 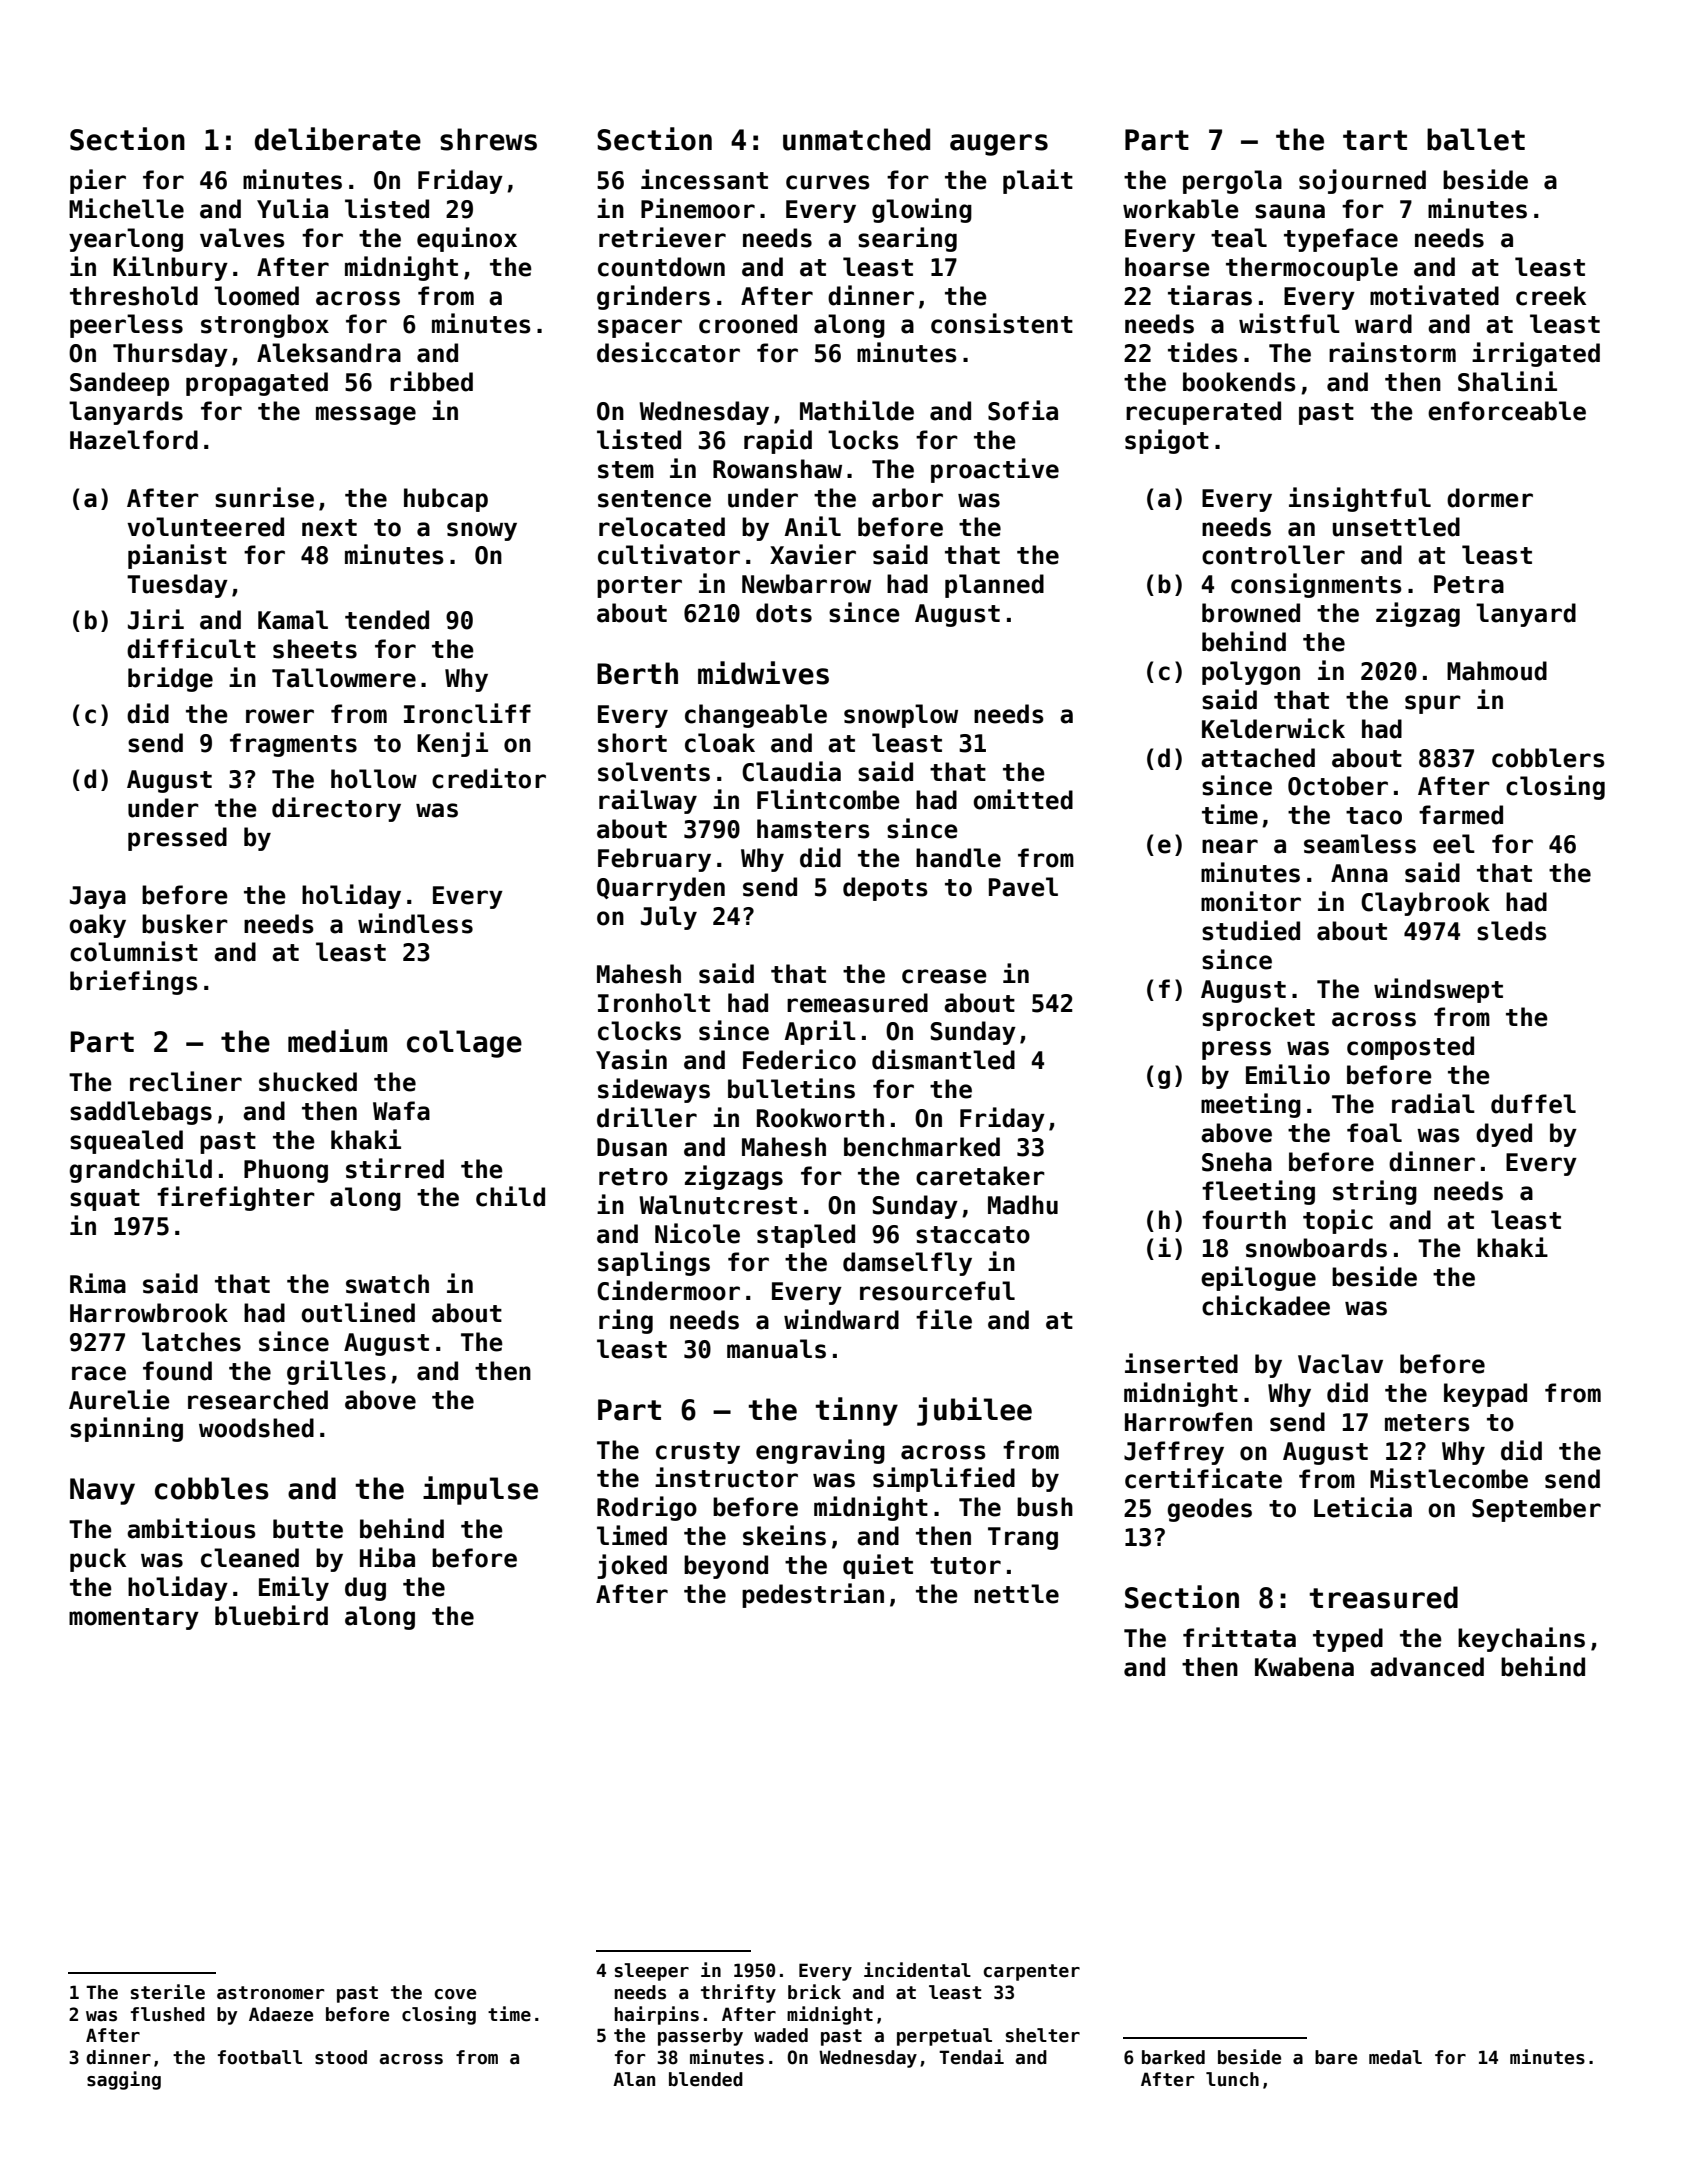 What do you see at coordinates (1273, 555) in the document?
I see `controller` at bounding box center [1273, 555].
